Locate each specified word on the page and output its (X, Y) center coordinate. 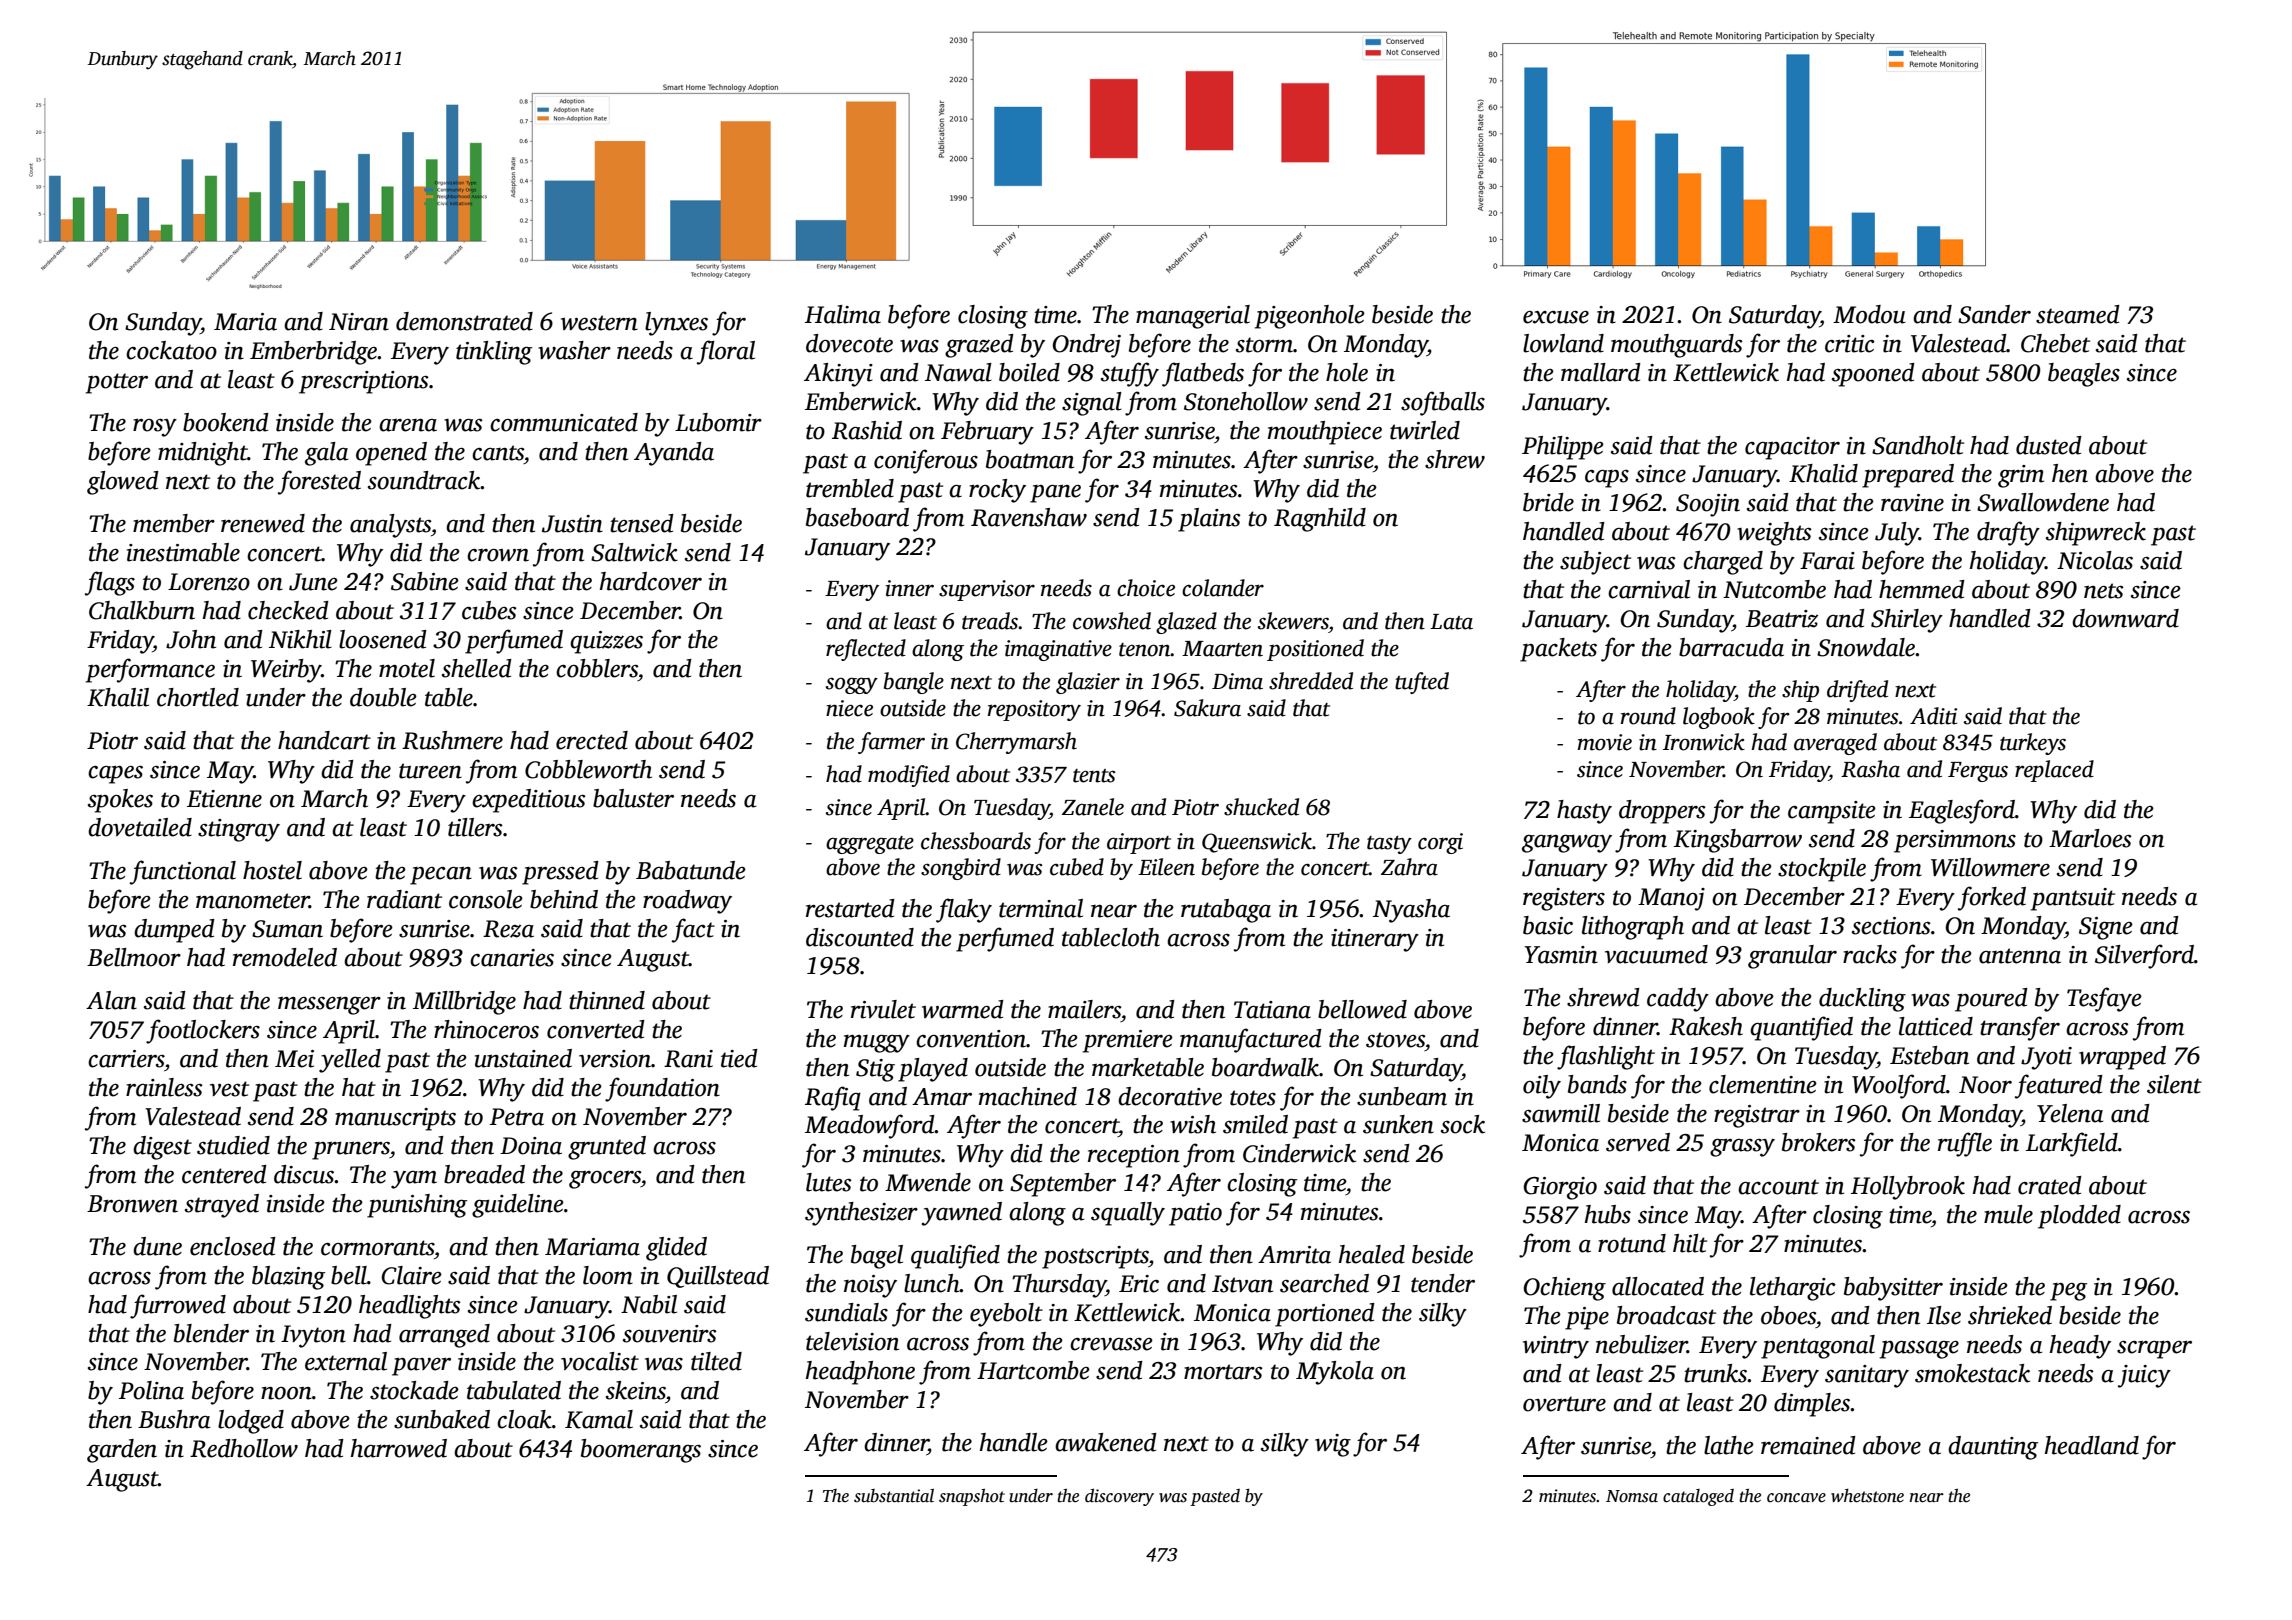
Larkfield (2072, 1144)
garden (122, 1451)
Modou (1869, 314)
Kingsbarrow (1738, 841)
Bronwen (132, 1204)
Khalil (118, 697)
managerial (1193, 317)
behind (564, 899)
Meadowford (870, 1126)
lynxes (676, 324)
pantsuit (2073, 899)
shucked (1261, 807)
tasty (1389, 845)
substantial (894, 1496)
